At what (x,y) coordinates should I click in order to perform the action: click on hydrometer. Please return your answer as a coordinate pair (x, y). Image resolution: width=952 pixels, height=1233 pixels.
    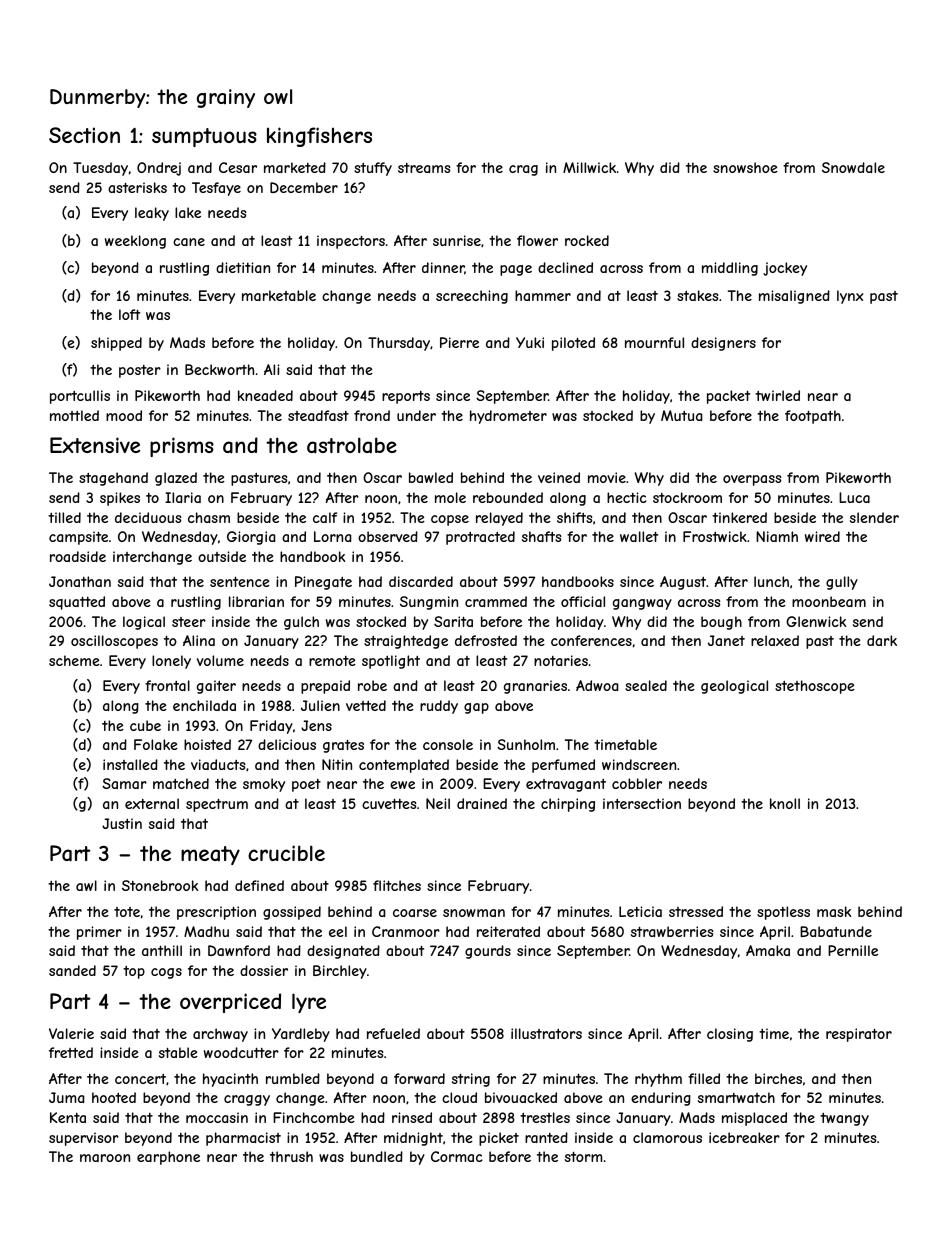
    Looking at the image, I should click on (508, 417).
